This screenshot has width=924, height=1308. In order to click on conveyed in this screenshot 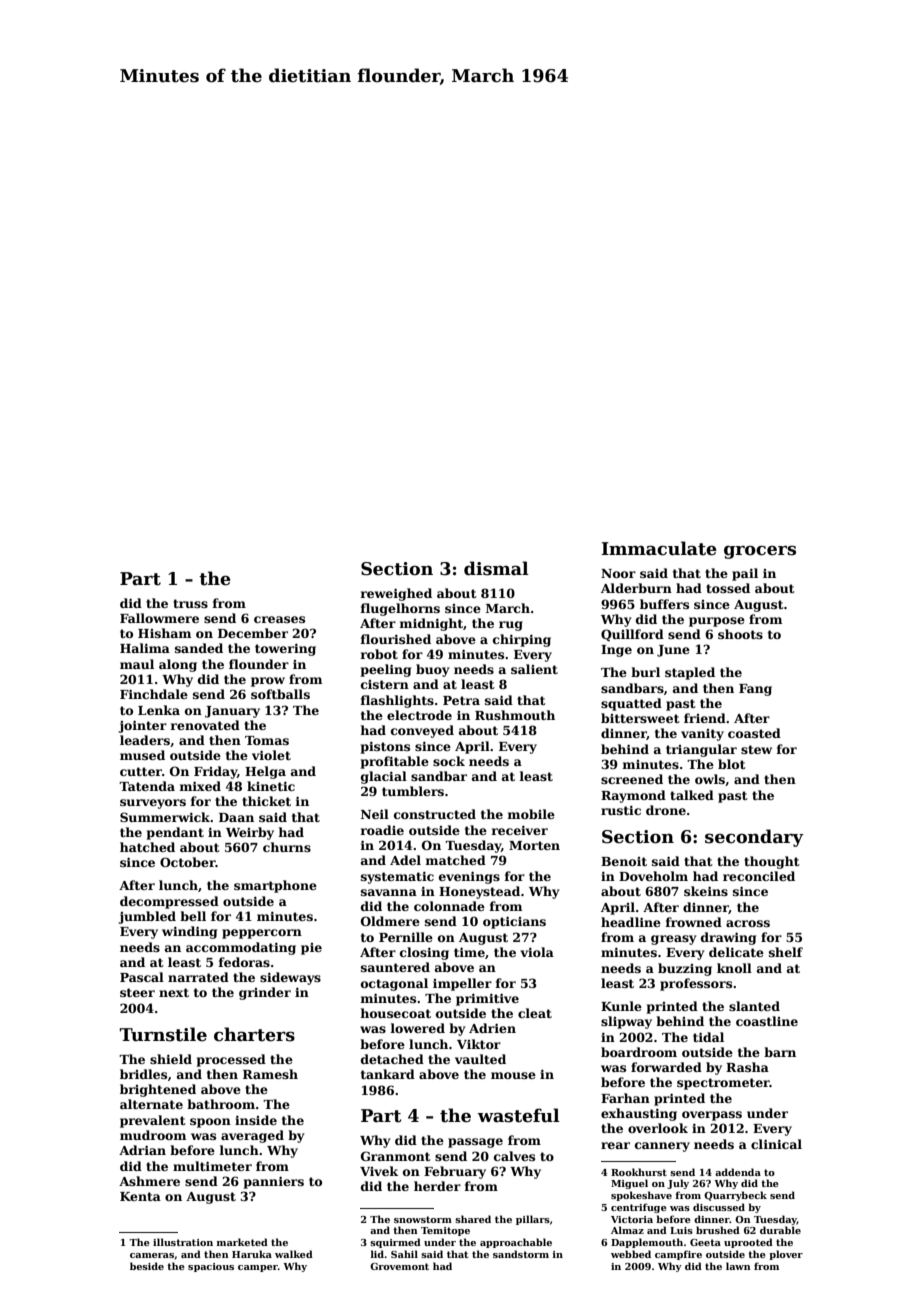, I will do `click(422, 731)`.
